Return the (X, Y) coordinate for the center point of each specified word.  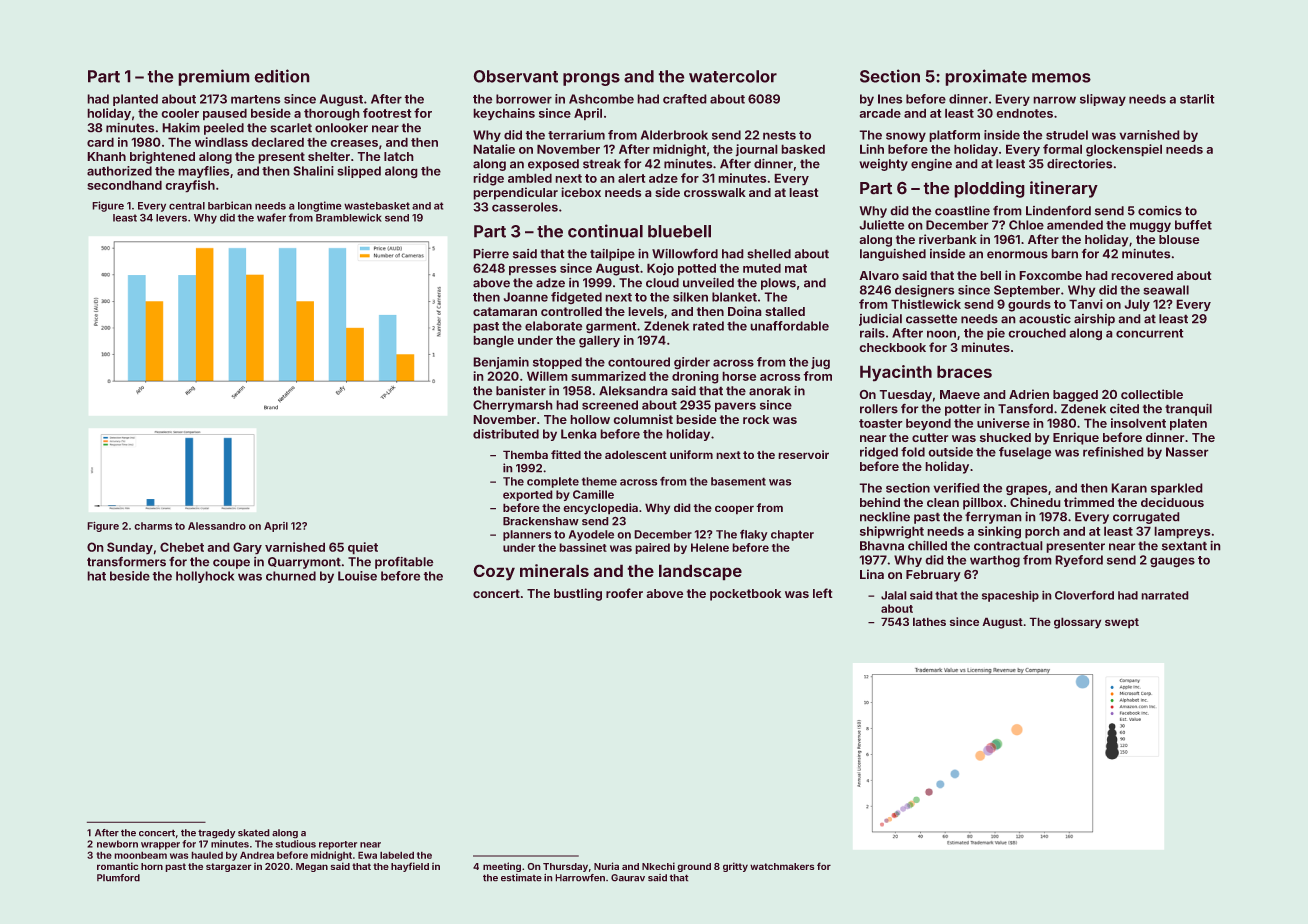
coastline (962, 211)
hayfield (410, 867)
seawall (1166, 290)
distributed (506, 434)
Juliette (882, 225)
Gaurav (628, 877)
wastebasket (377, 206)
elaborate (553, 326)
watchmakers (782, 866)
